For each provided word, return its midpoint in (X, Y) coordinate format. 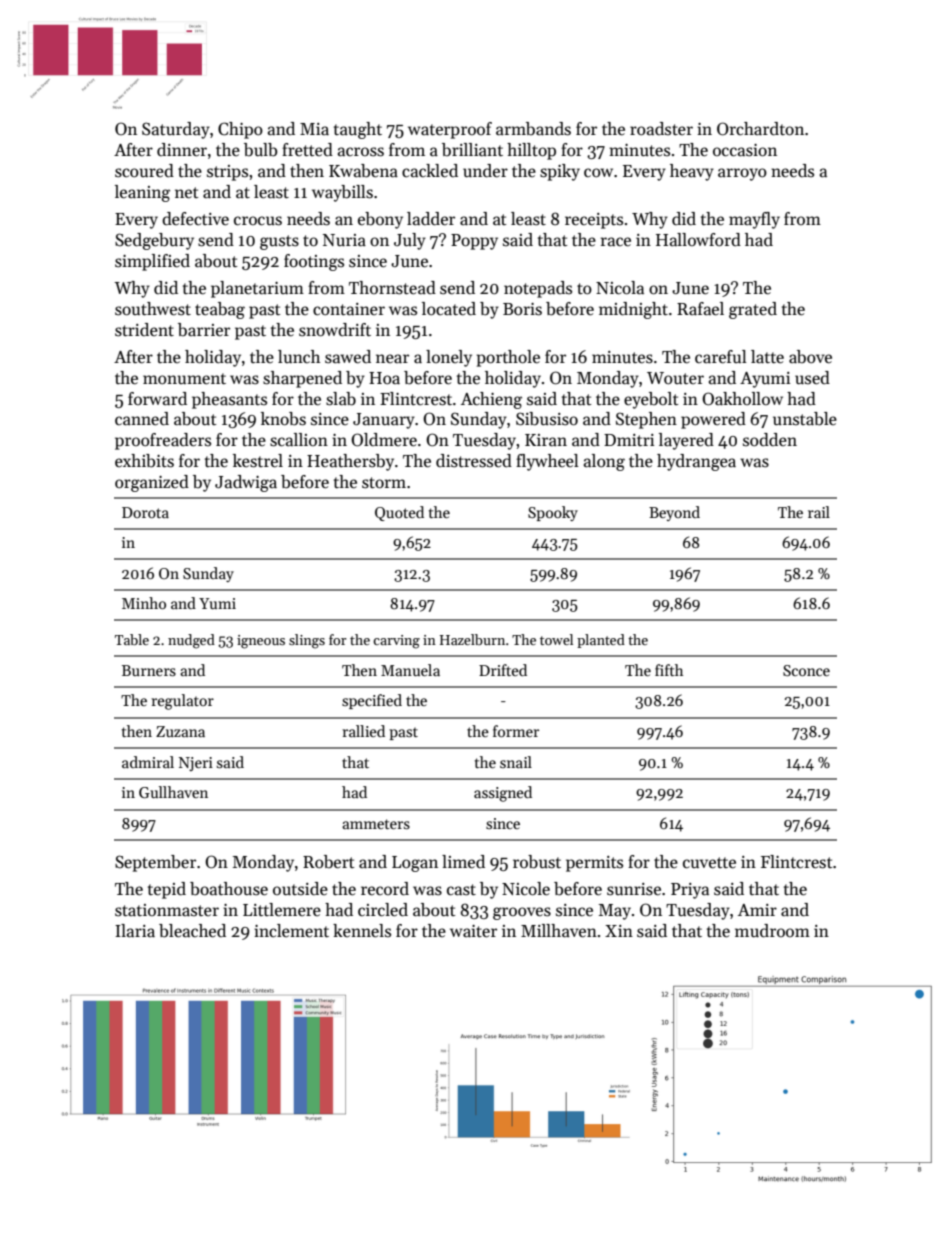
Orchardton (760, 129)
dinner (182, 150)
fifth (669, 670)
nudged (191, 641)
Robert (328, 862)
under (485, 171)
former (516, 731)
